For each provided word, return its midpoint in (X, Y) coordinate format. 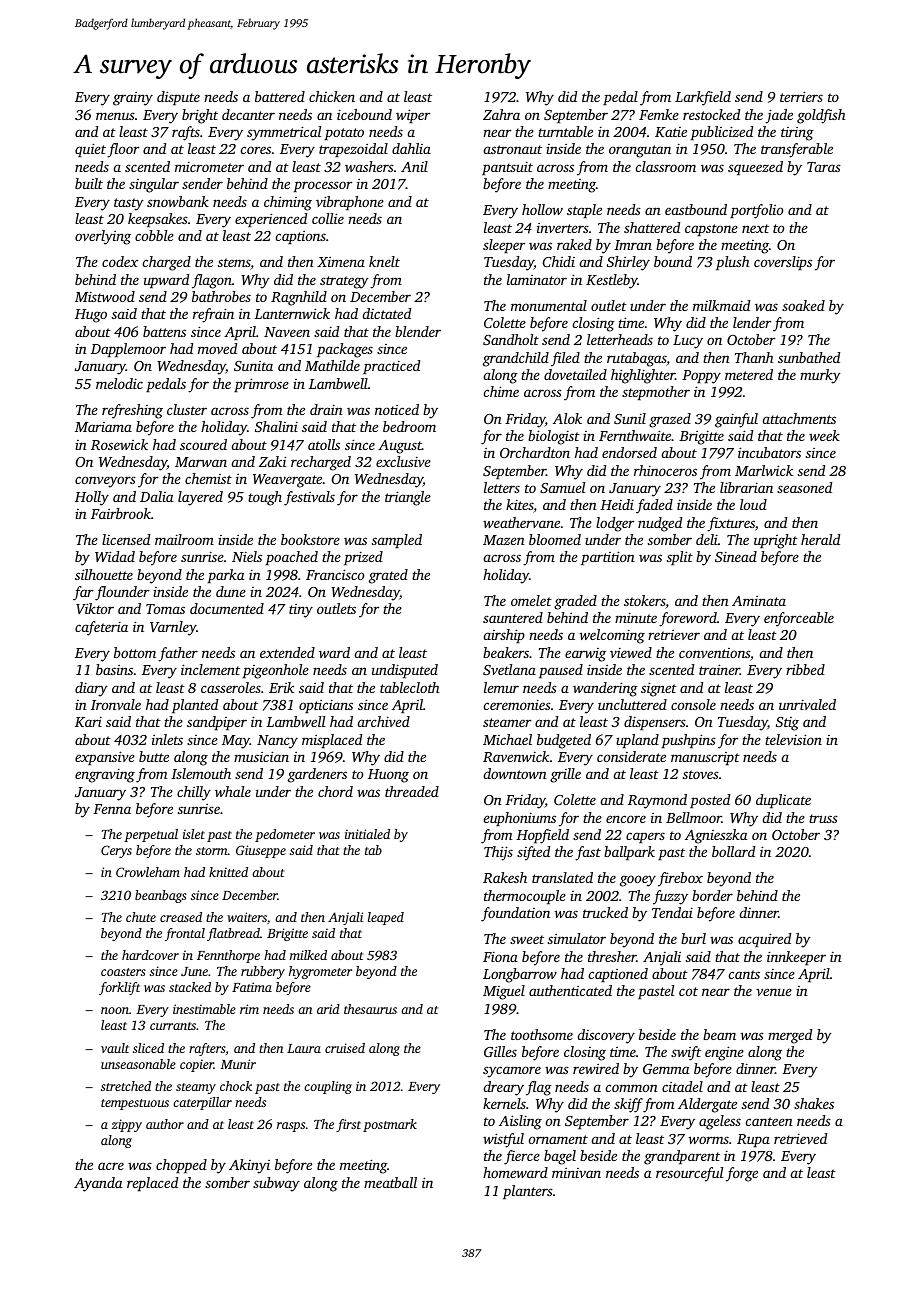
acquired (764, 940)
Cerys (116, 851)
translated (562, 877)
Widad (115, 556)
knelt (384, 261)
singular (154, 185)
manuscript (705, 758)
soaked (803, 305)
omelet (531, 600)
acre (111, 1166)
